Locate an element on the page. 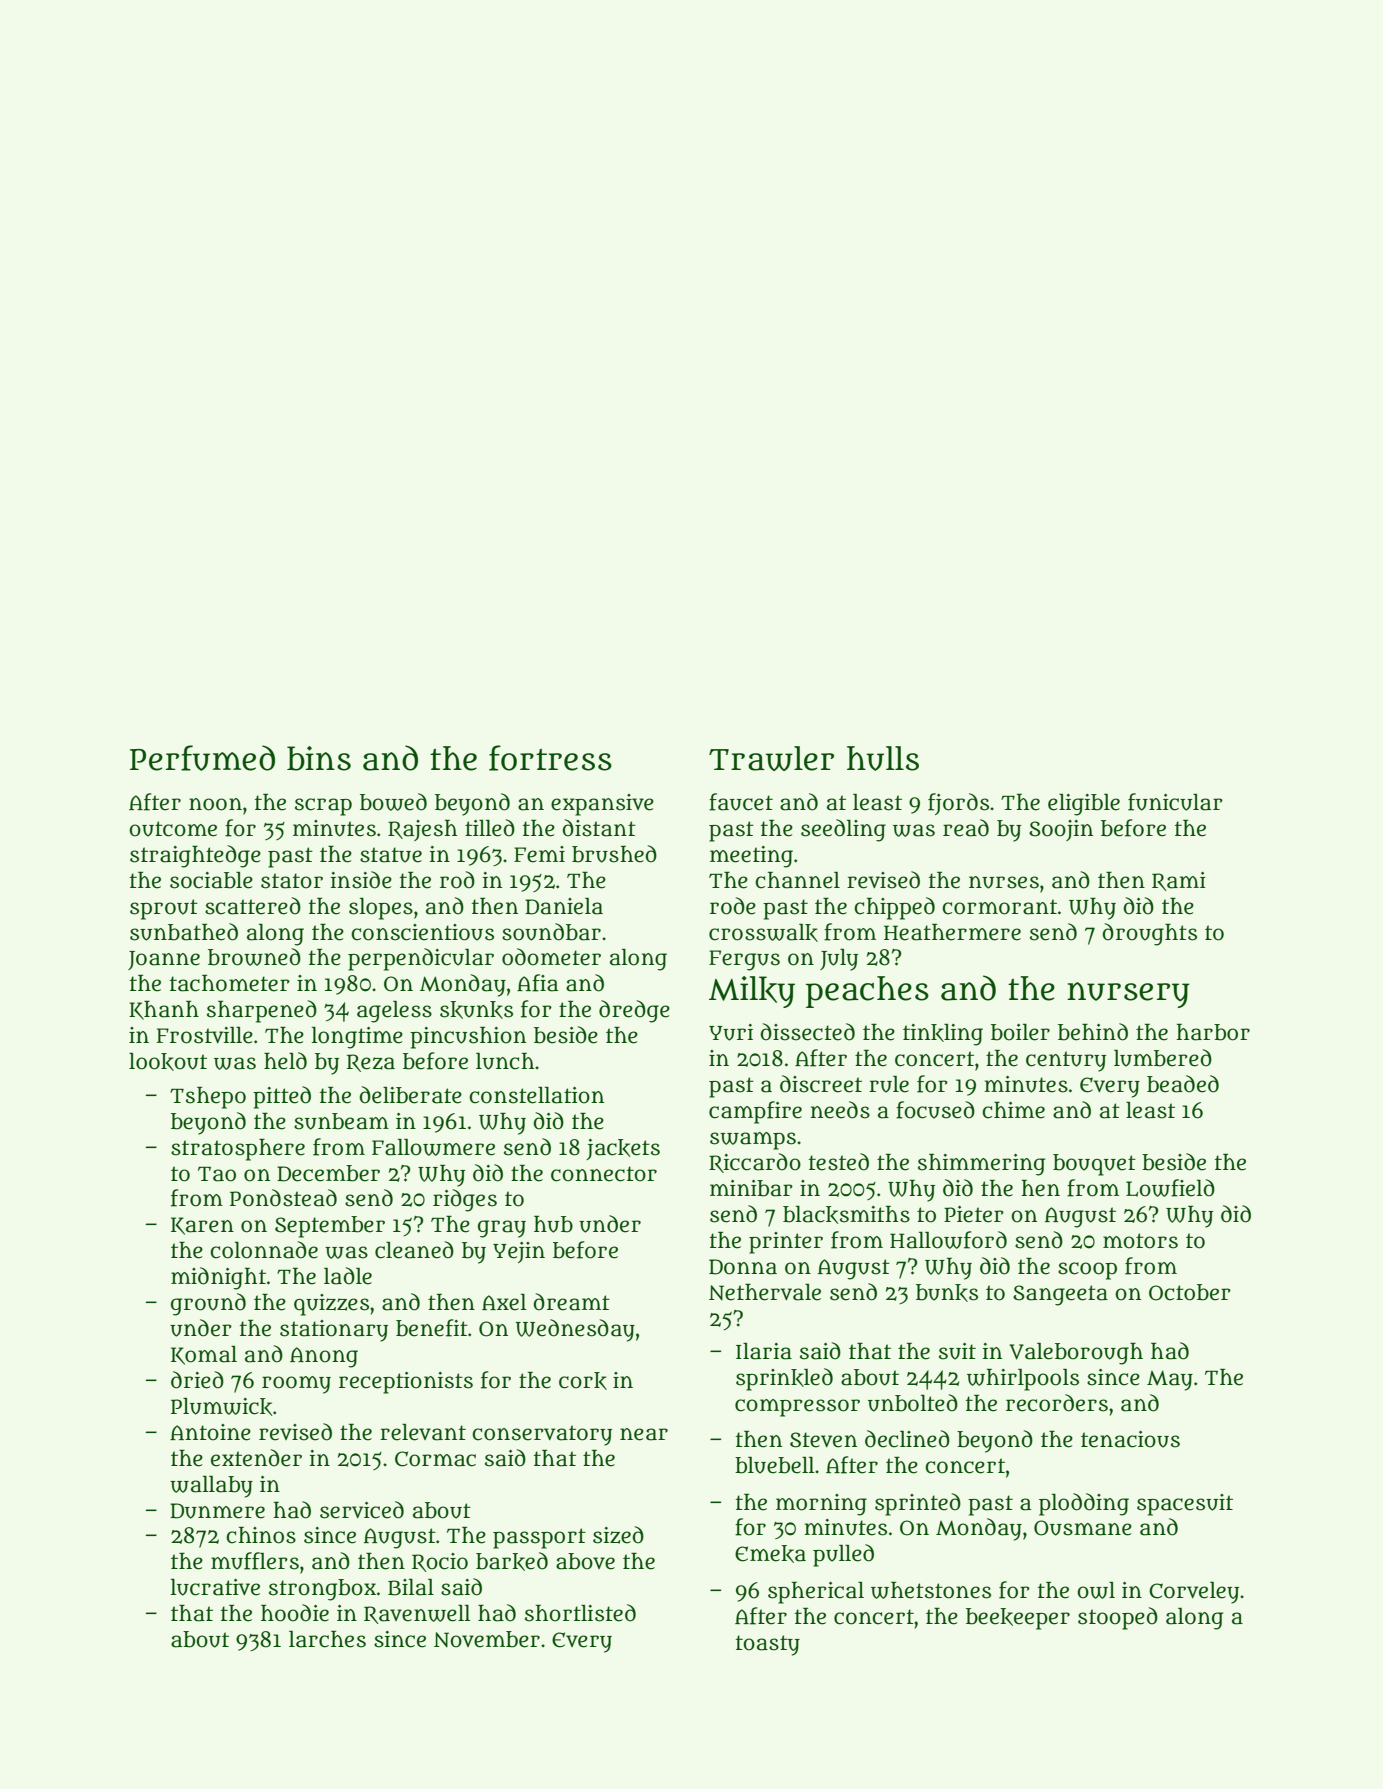 This document has width=1383, height=1789. May is located at coordinates (1170, 1380).
